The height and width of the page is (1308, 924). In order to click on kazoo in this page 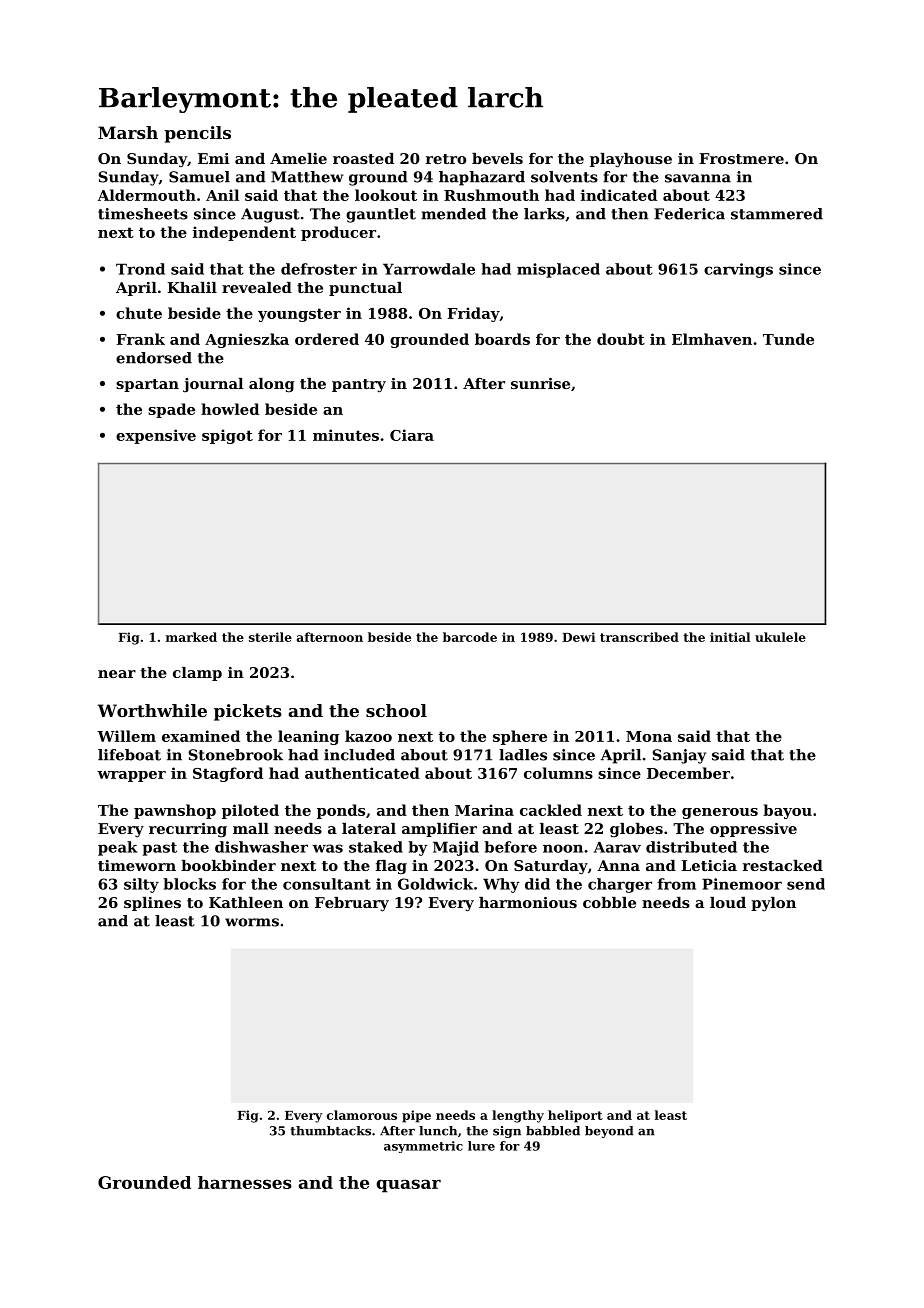, I will do `click(368, 736)`.
